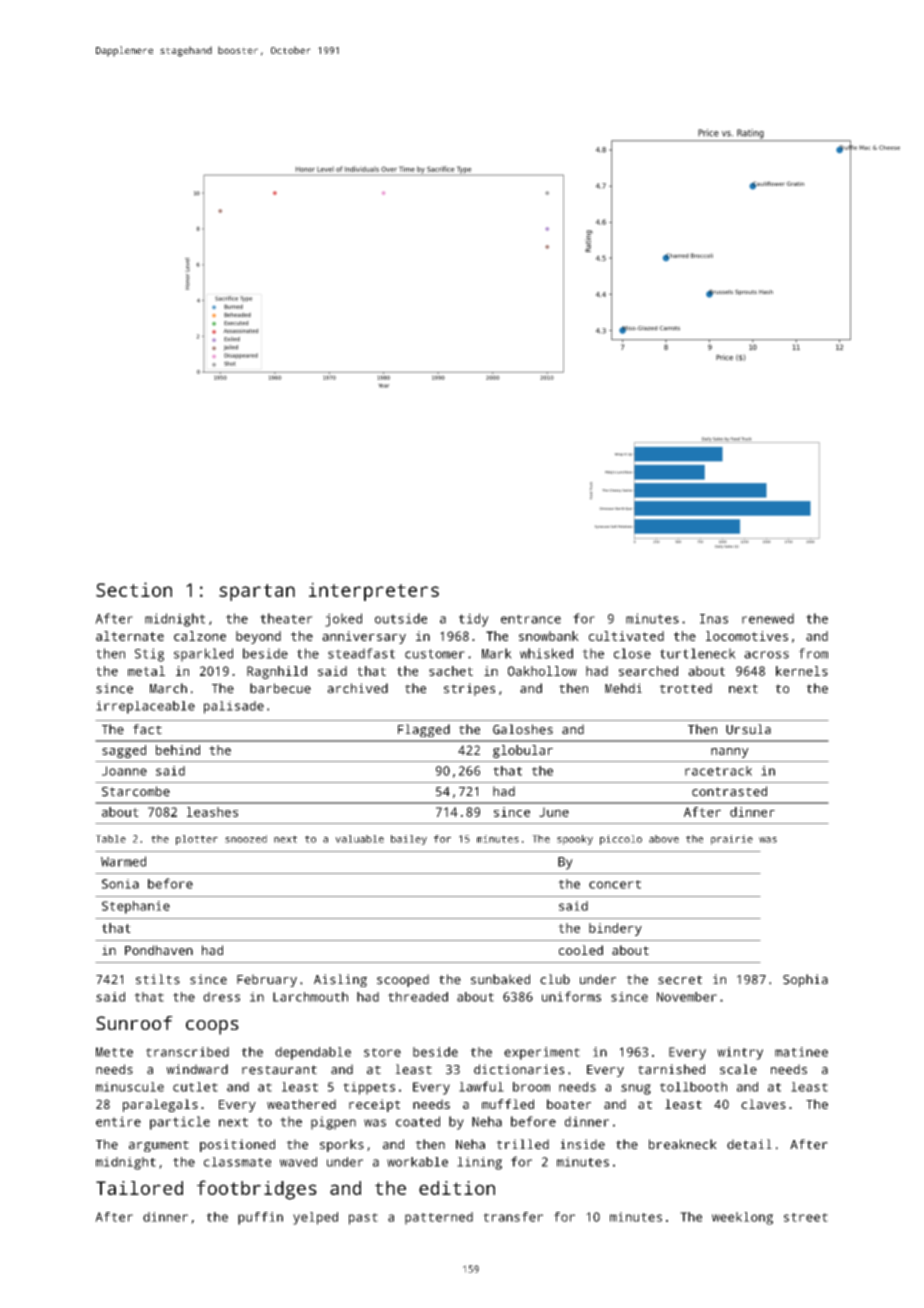 This screenshot has height=1308, width=924. Describe the element at coordinates (130, 636) in the screenshot. I see `alternate` at that location.
